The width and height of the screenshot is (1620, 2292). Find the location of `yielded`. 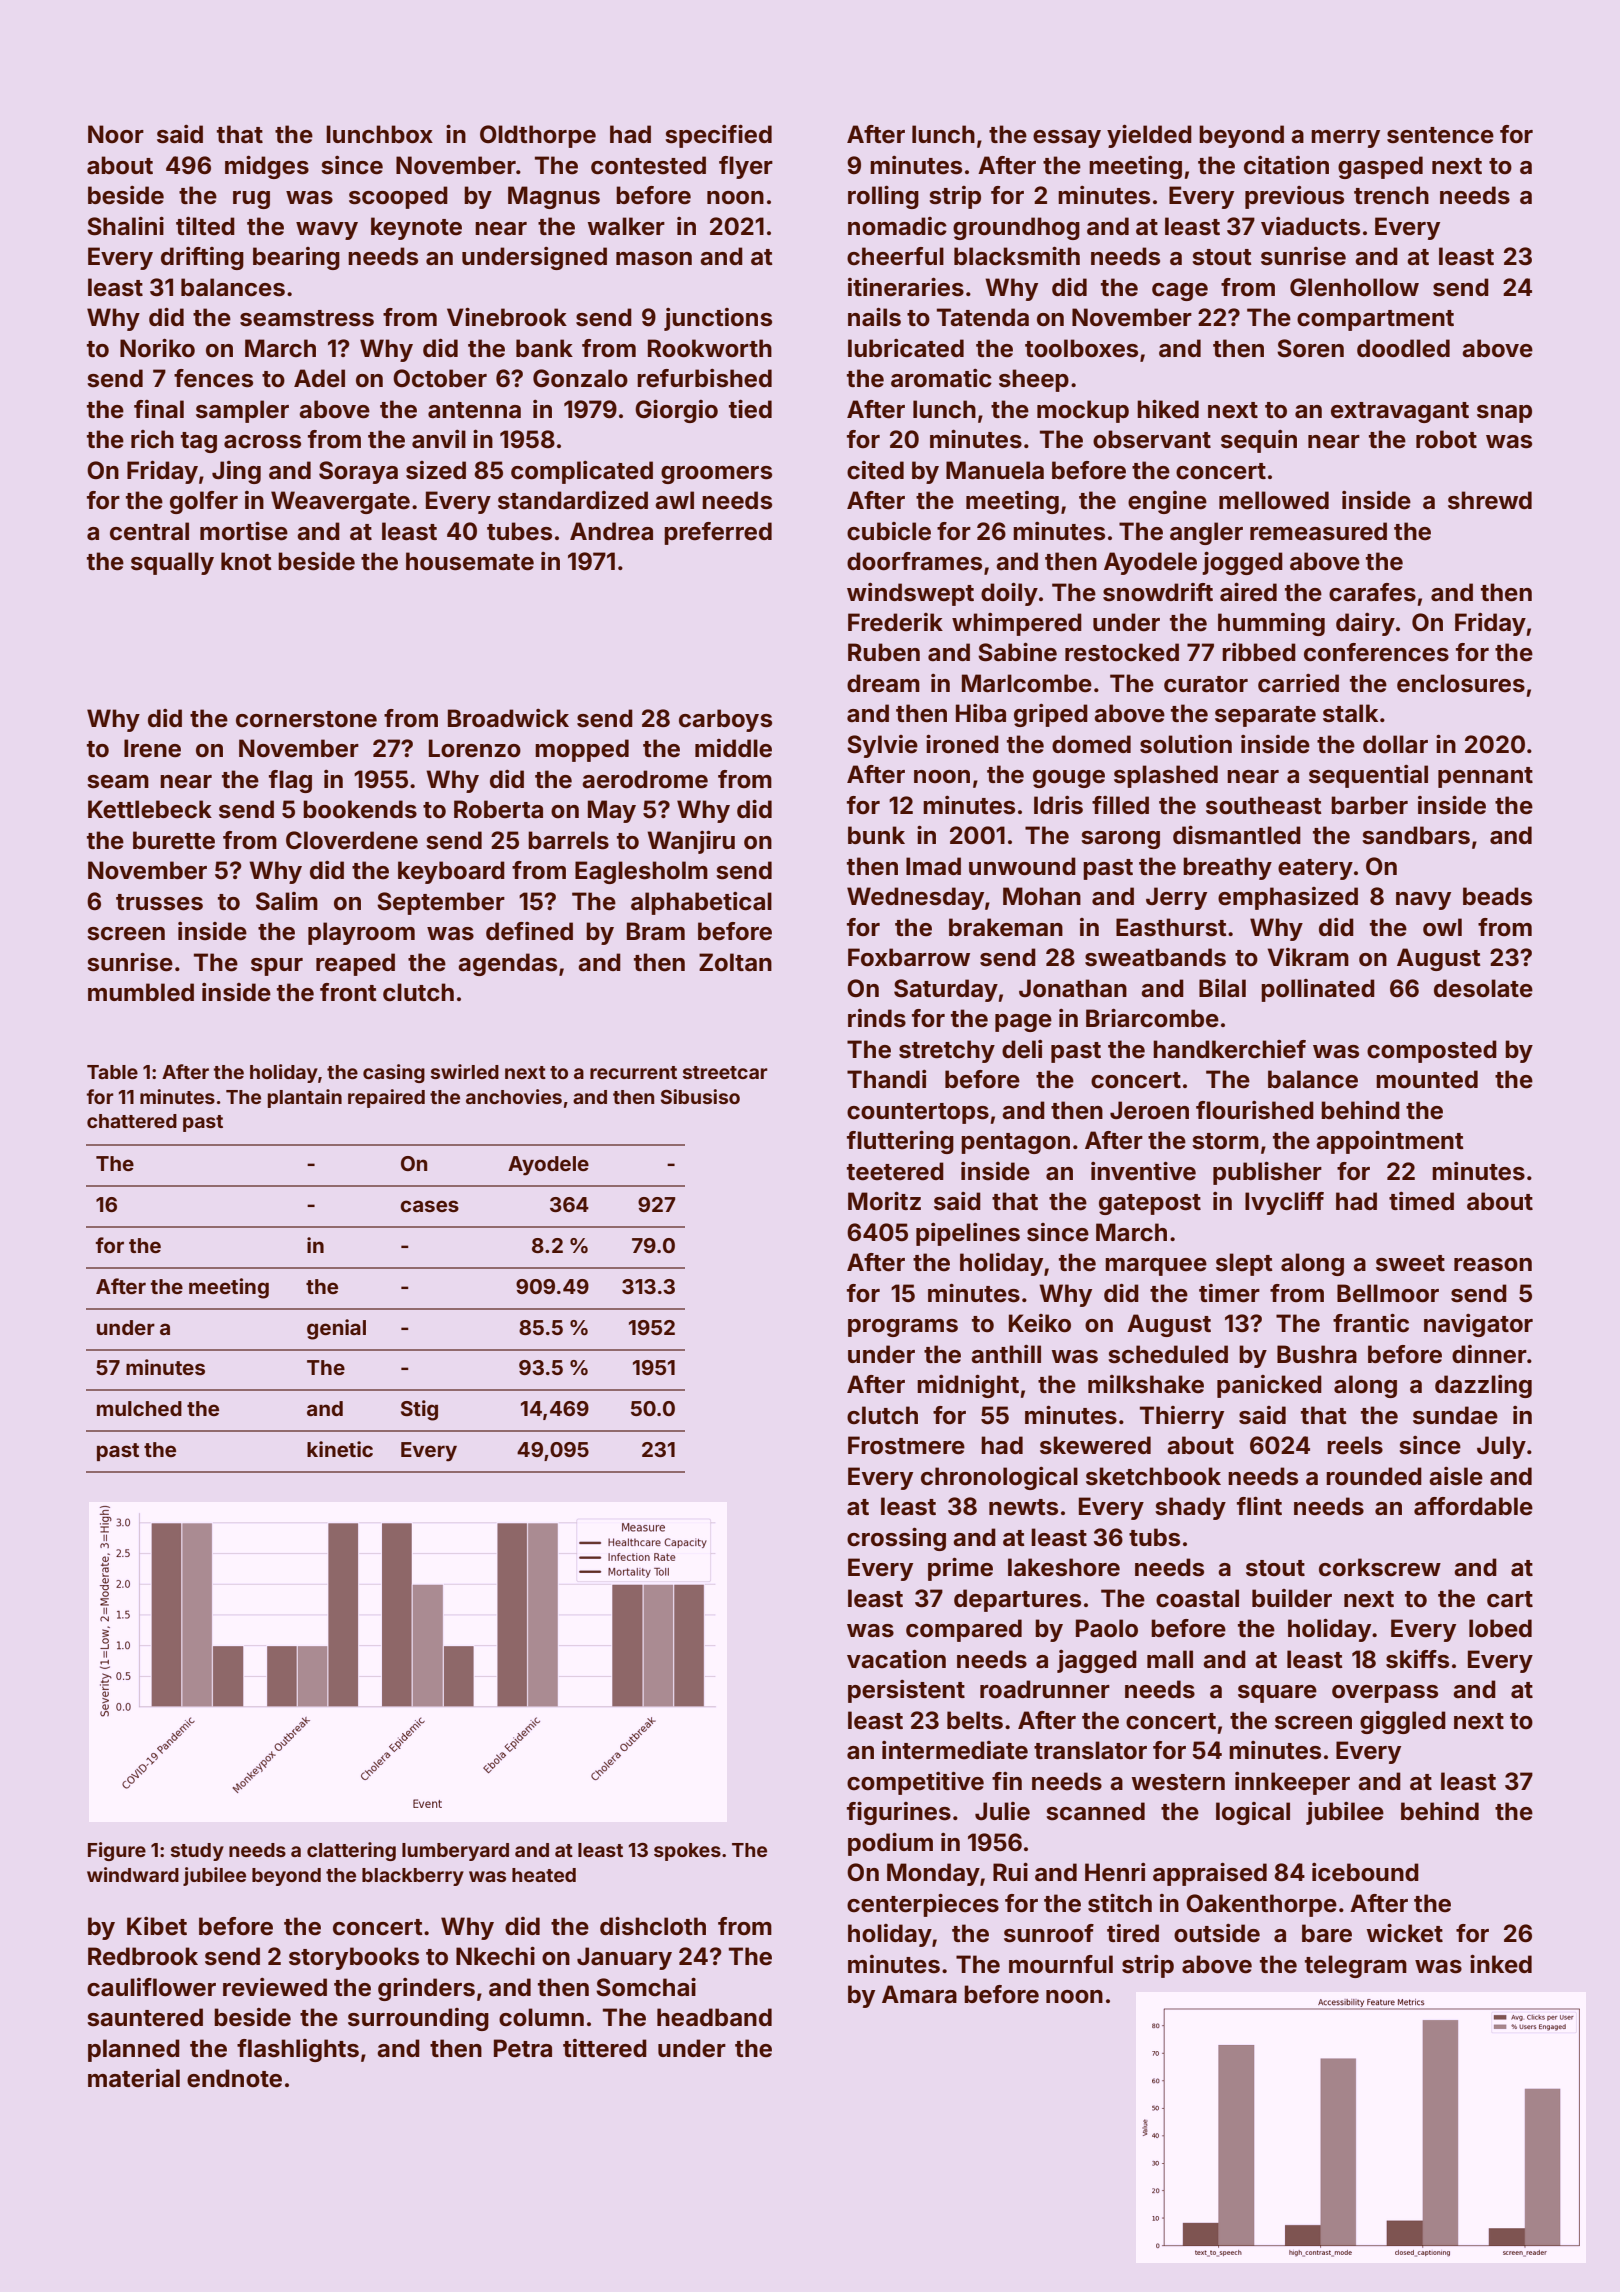

yielded is located at coordinates (1149, 136).
